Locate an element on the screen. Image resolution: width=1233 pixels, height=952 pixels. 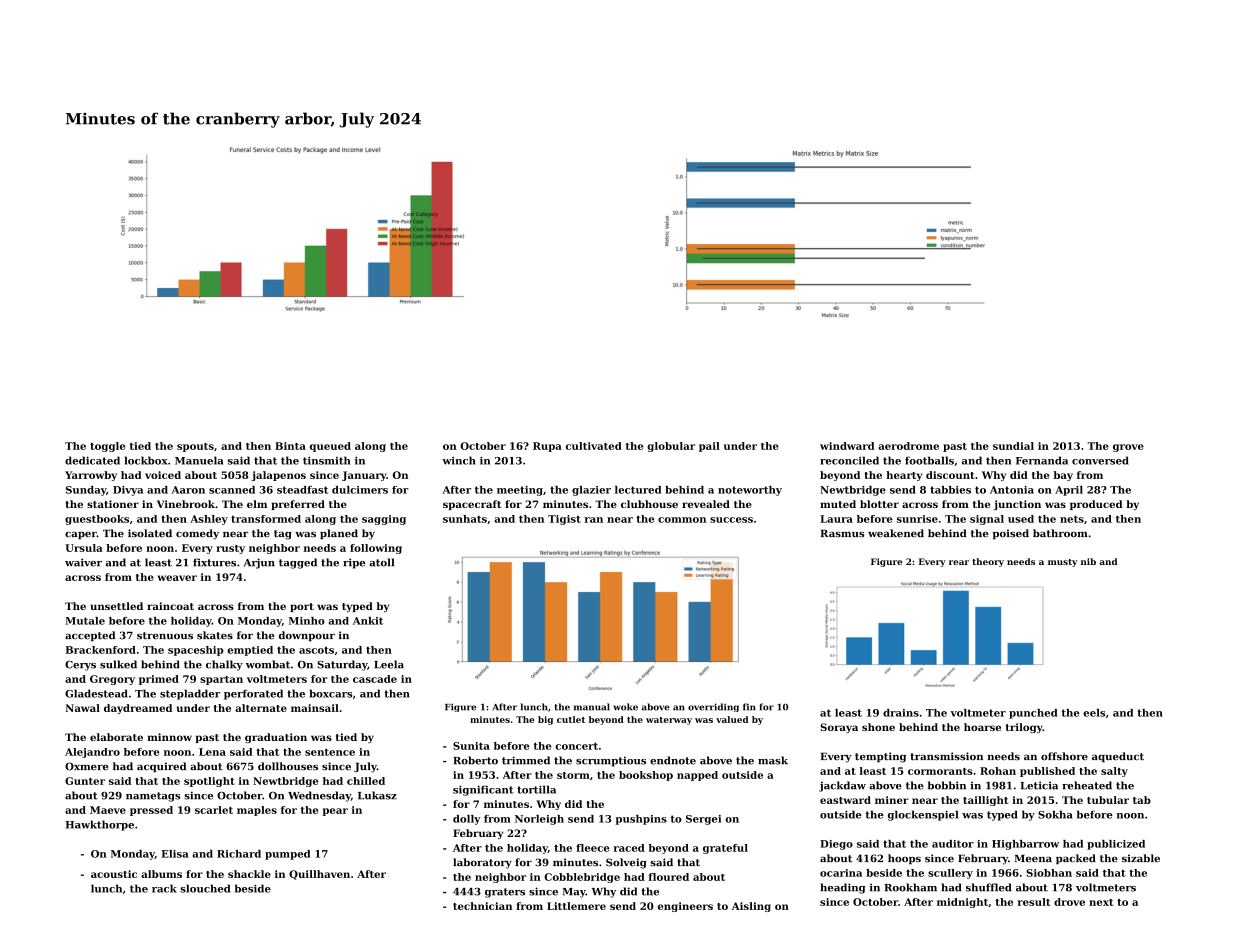
rear is located at coordinates (959, 562).
